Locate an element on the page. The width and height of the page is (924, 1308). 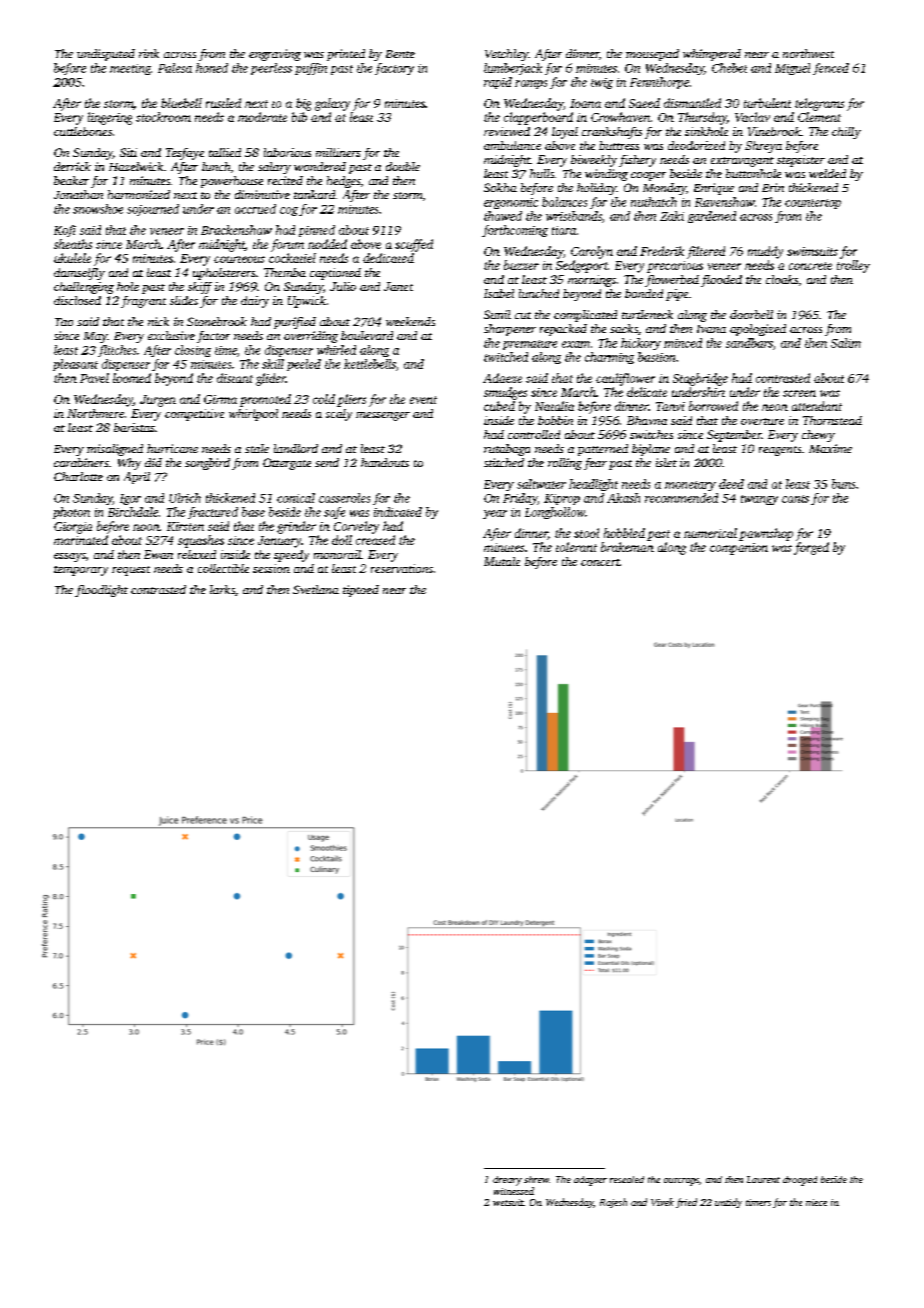
rink is located at coordinates (149, 53).
